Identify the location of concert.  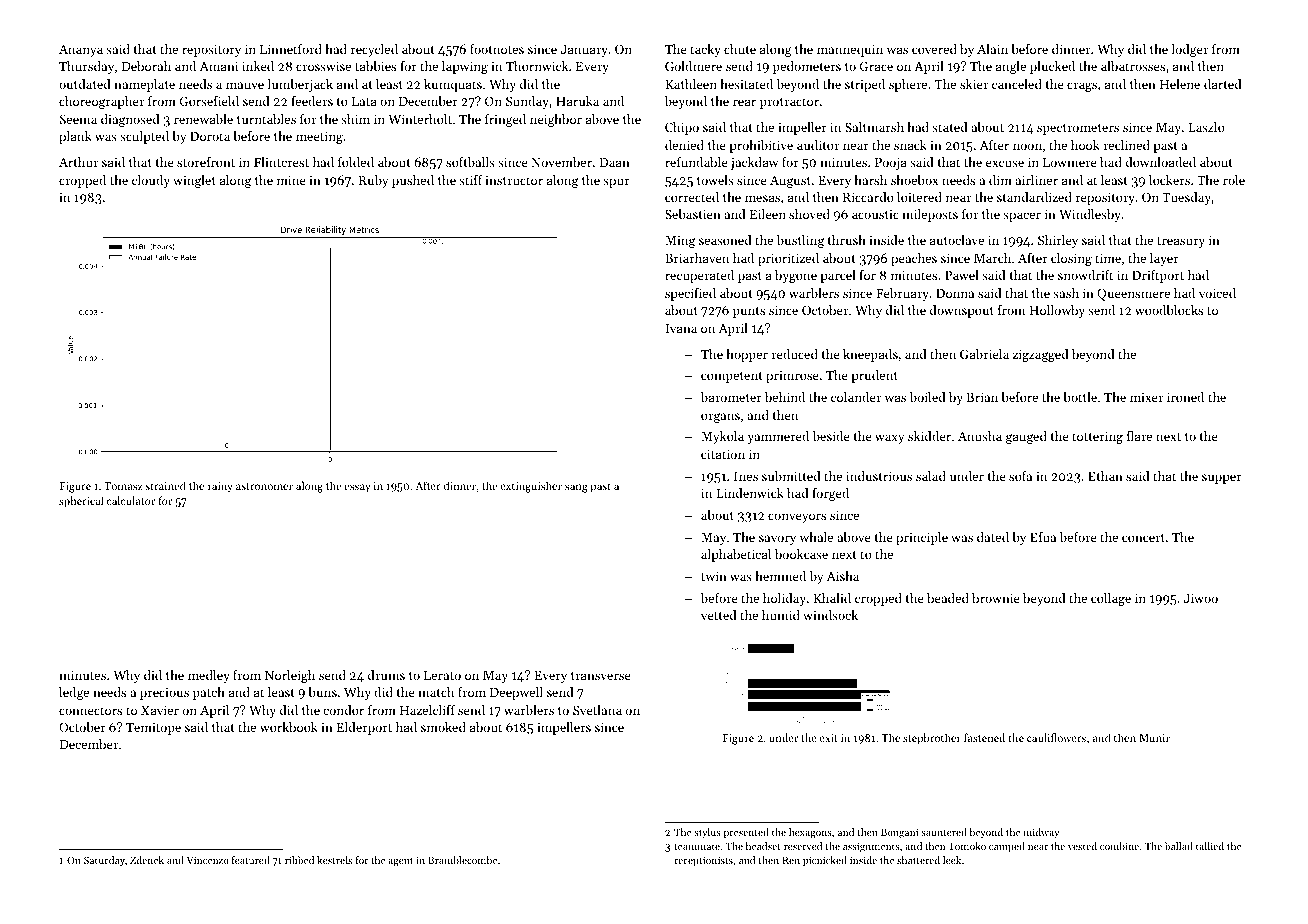
(1143, 538).
